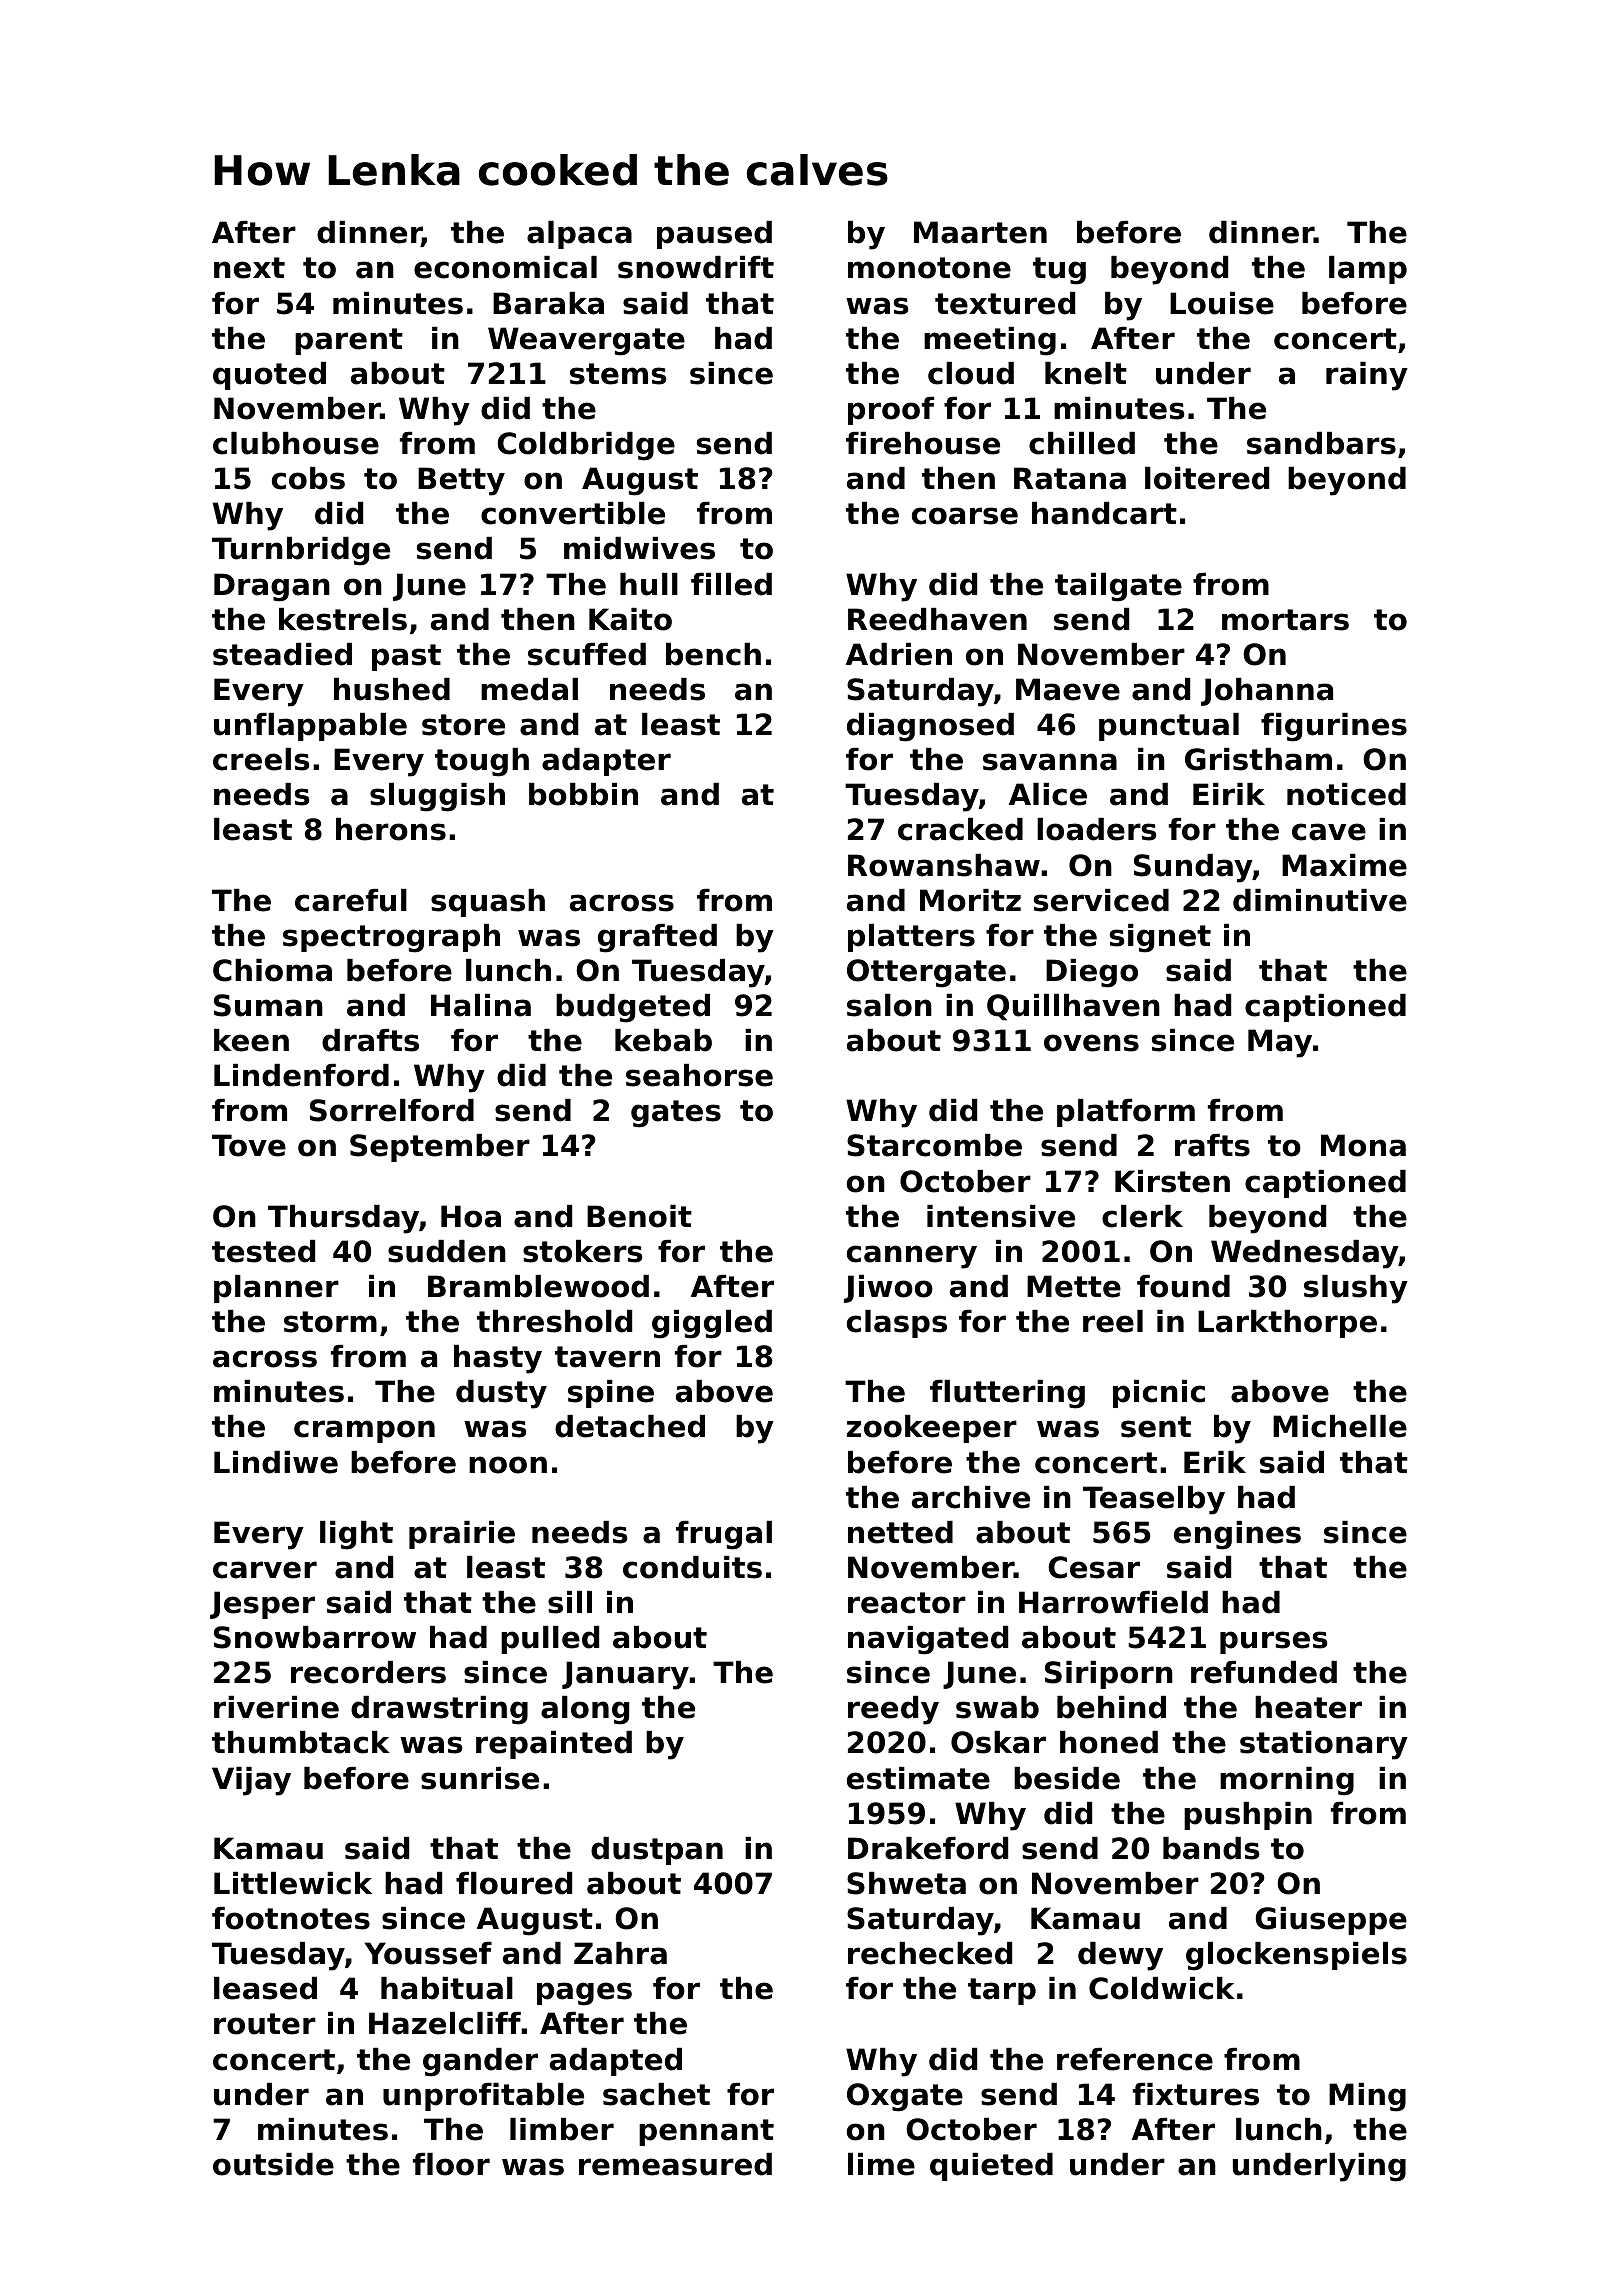 The image size is (1620, 2292). What do you see at coordinates (991, 2167) in the screenshot?
I see `quieted` at bounding box center [991, 2167].
